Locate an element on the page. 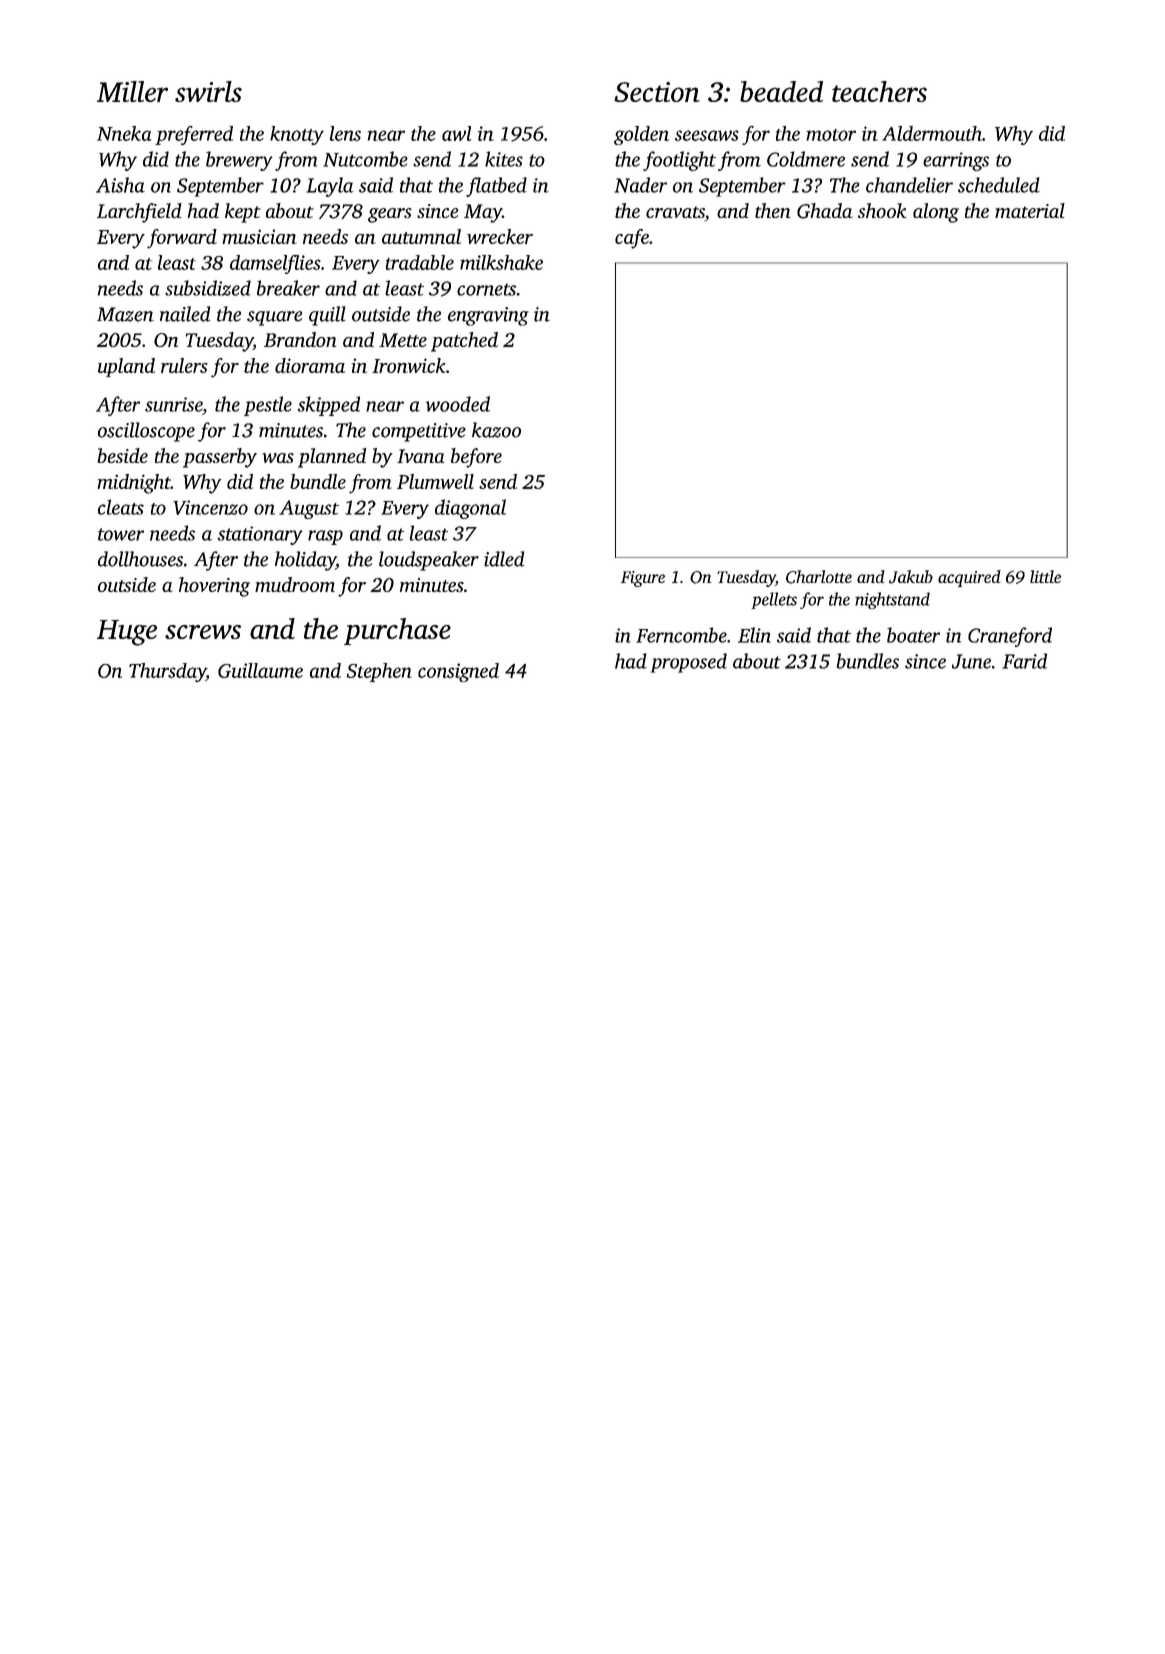  Jakub is located at coordinates (911, 577).
